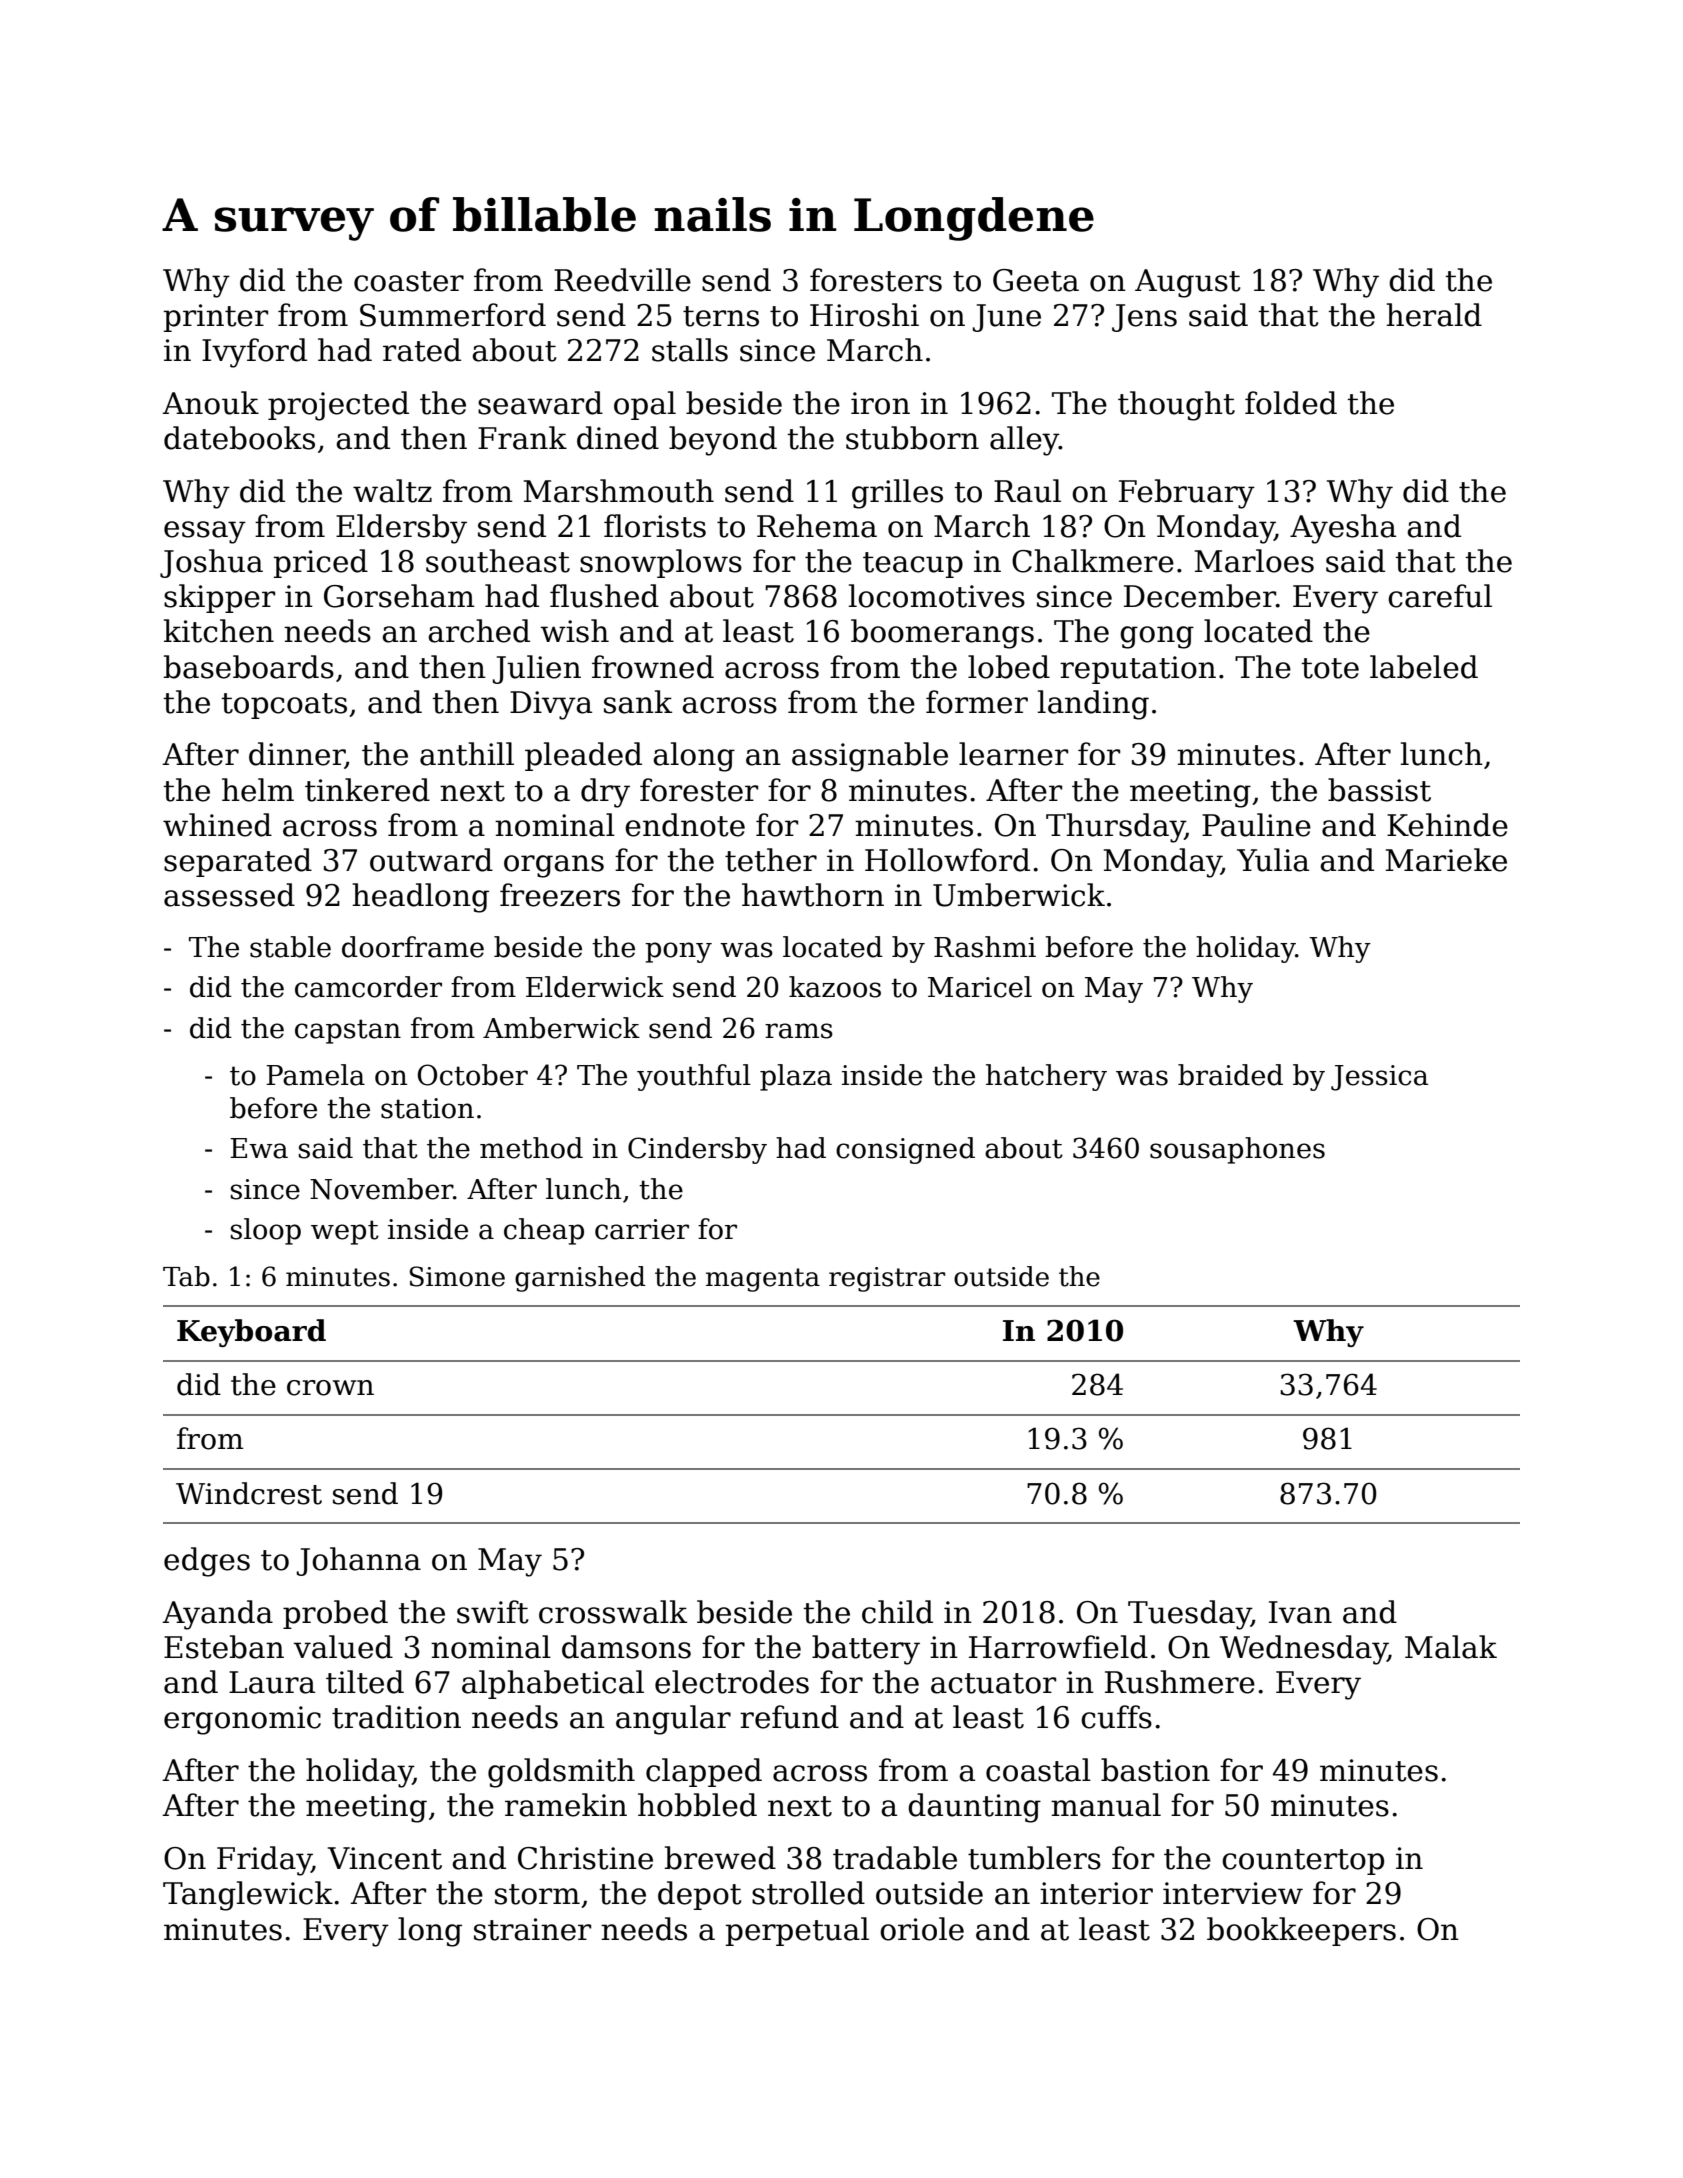 Image resolution: width=1683 pixels, height=2178 pixels. What do you see at coordinates (613, 1612) in the screenshot?
I see `crosswalk` at bounding box center [613, 1612].
